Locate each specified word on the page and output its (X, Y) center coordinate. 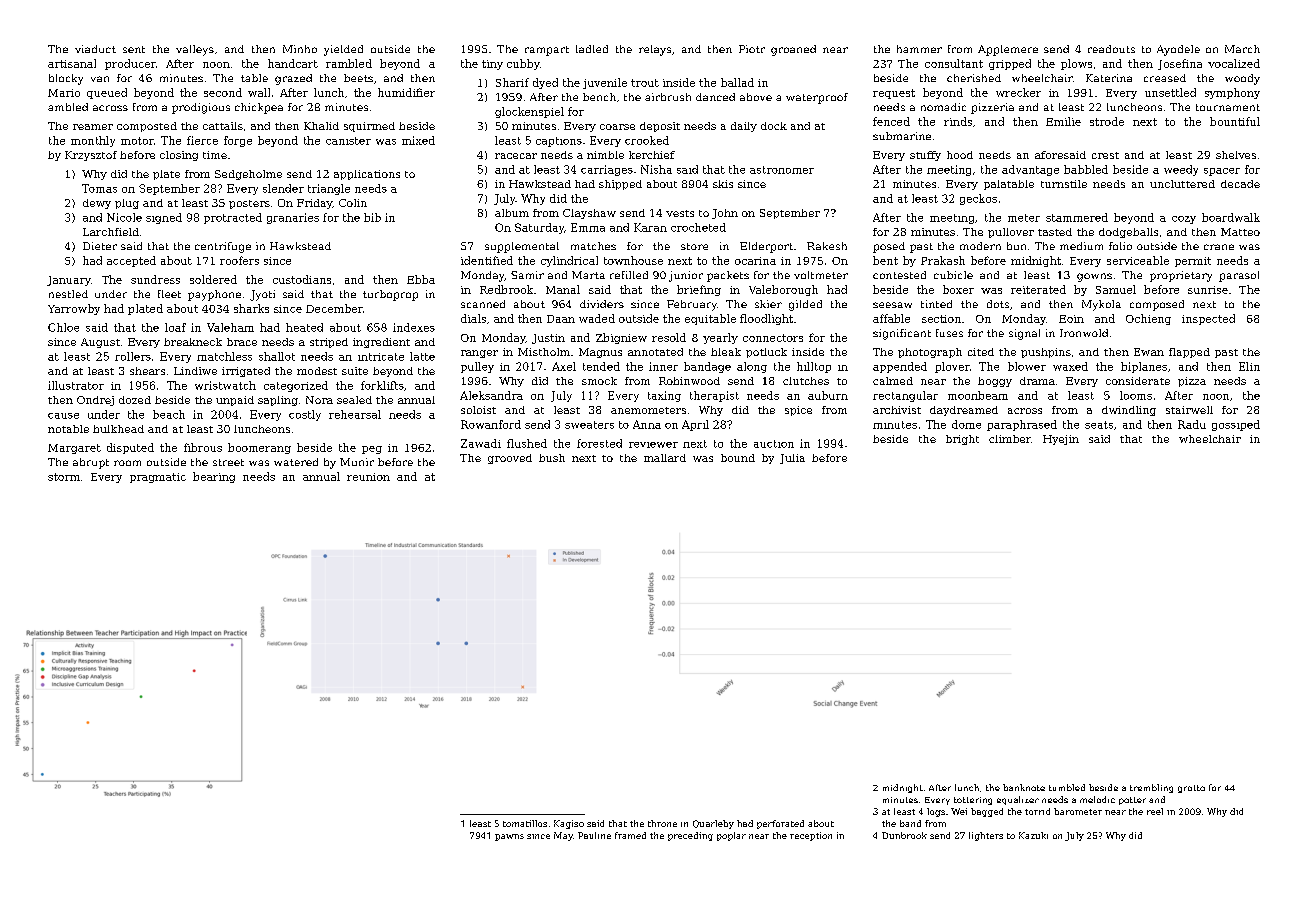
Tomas (99, 188)
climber (1010, 439)
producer (130, 64)
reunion (368, 477)
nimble (605, 155)
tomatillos (525, 823)
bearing (214, 477)
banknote (1024, 787)
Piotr (752, 49)
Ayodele (1178, 50)
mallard (665, 458)
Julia (792, 459)
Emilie (1063, 121)
